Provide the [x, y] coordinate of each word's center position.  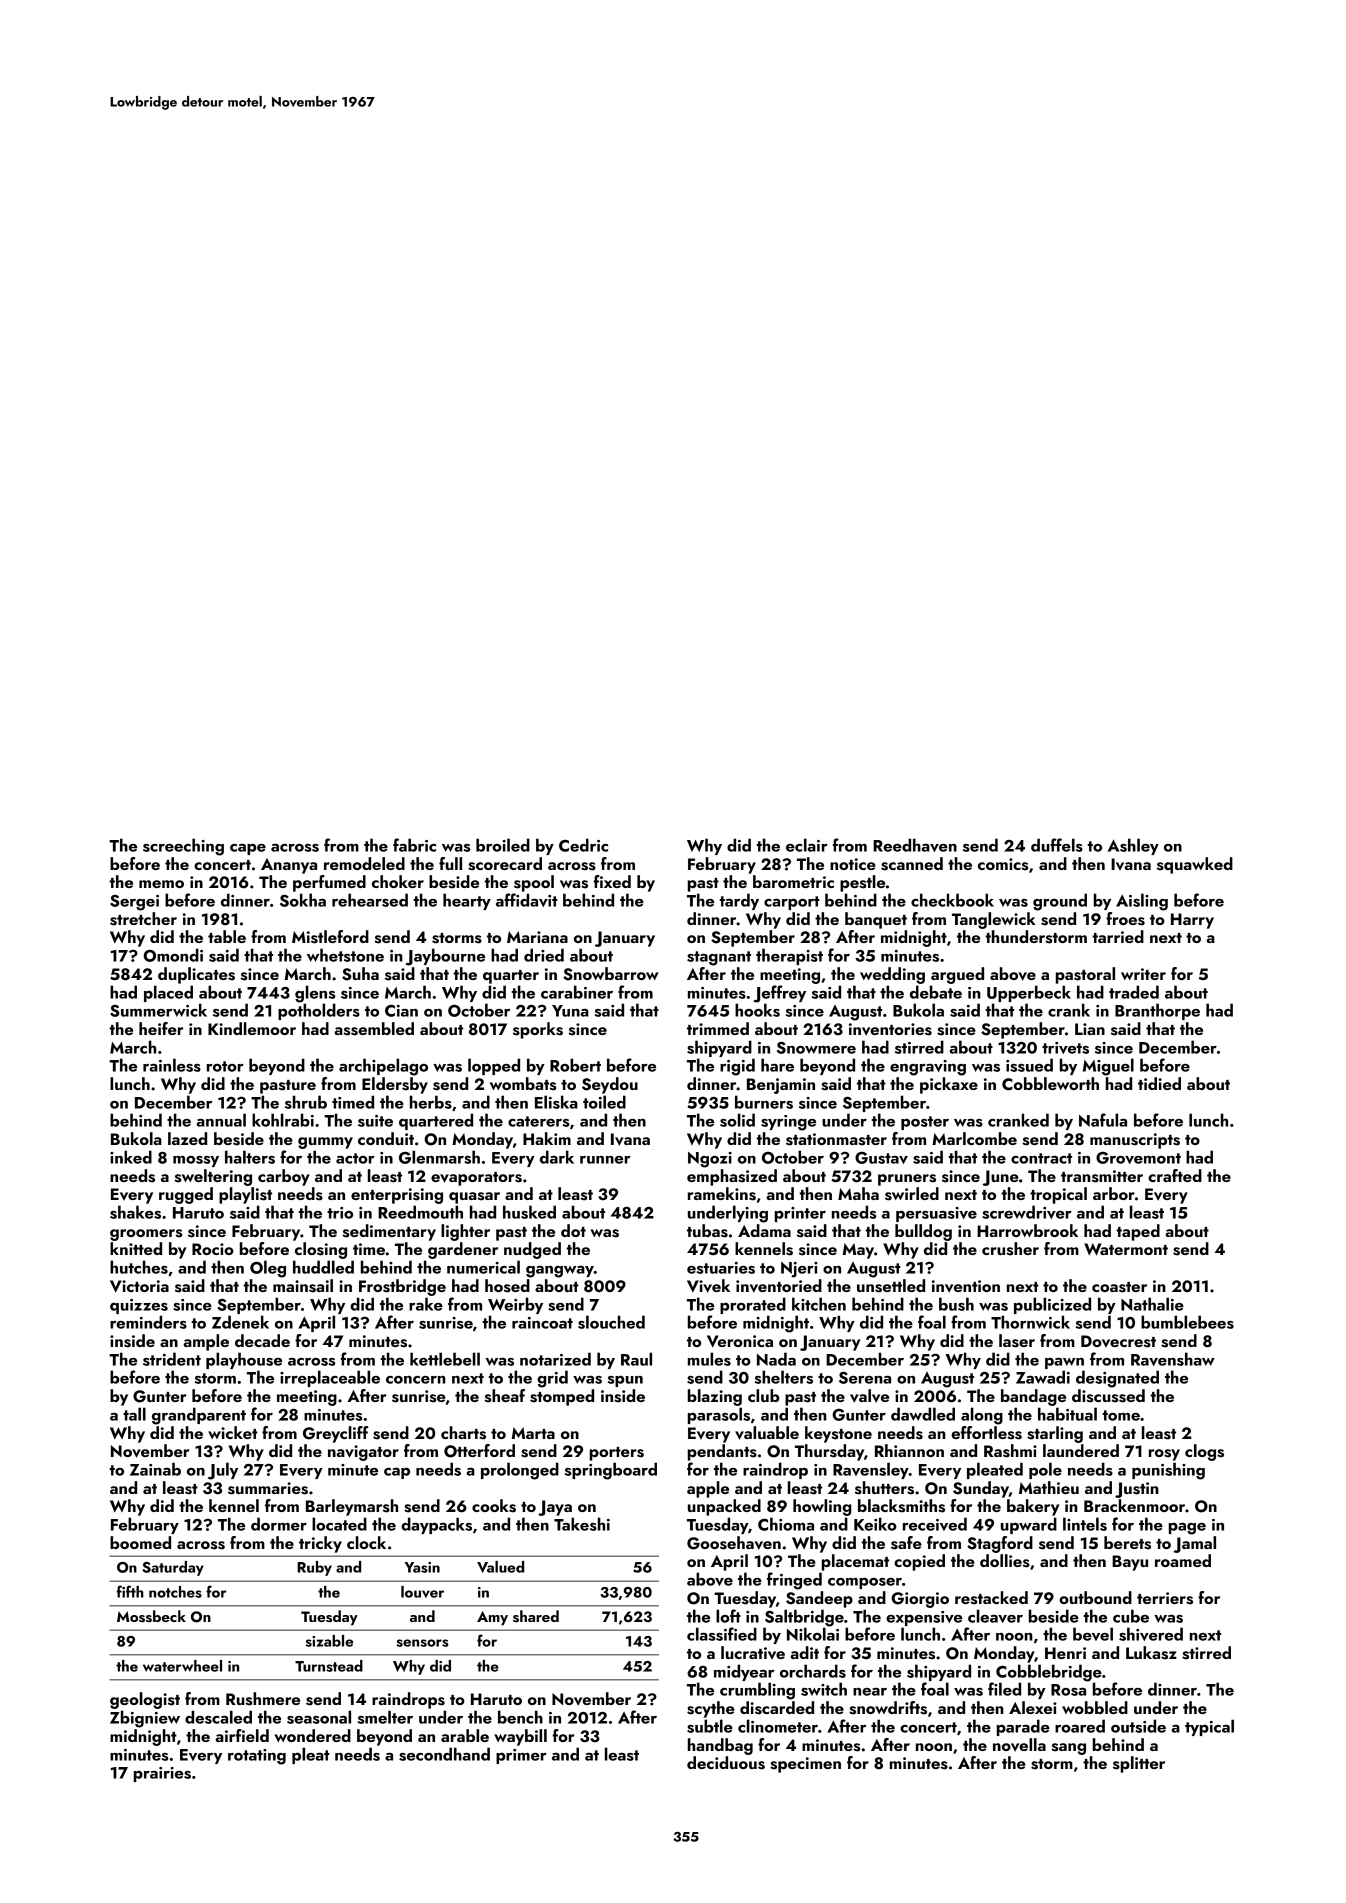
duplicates [196, 975]
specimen [805, 1765]
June [1001, 1178]
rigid [737, 1067]
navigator [363, 1453]
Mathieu [1049, 1487]
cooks [494, 1506]
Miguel [1108, 1067]
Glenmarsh [439, 1157]
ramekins [722, 1194]
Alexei [1033, 1707]
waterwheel [182, 1666]
